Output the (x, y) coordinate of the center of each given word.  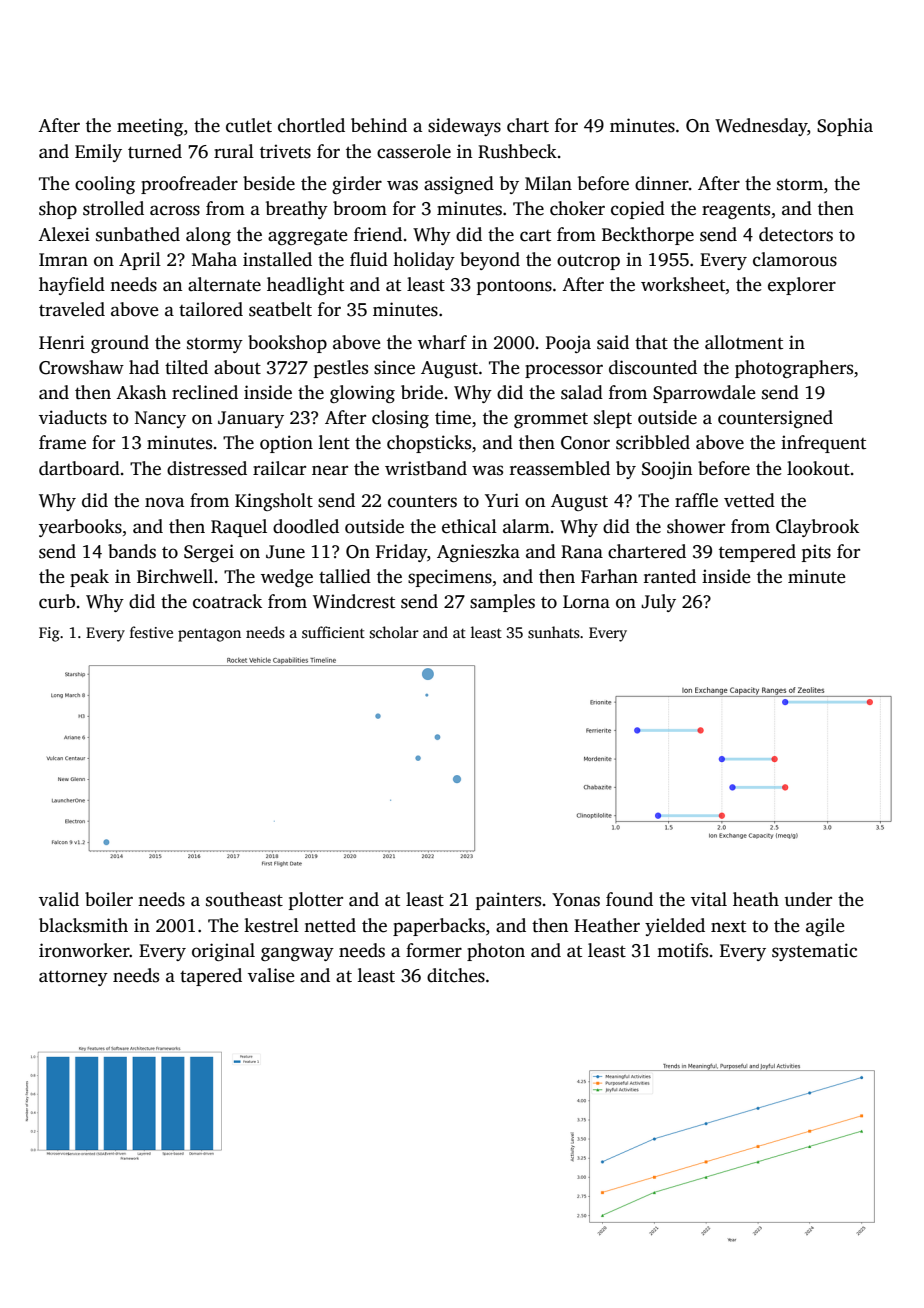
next (728, 927)
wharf (442, 342)
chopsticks (429, 444)
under (808, 899)
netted (330, 925)
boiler (109, 899)
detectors (796, 234)
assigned (459, 185)
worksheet (683, 284)
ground (120, 344)
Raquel (239, 528)
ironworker (84, 950)
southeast (244, 899)
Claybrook (817, 528)
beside (269, 183)
